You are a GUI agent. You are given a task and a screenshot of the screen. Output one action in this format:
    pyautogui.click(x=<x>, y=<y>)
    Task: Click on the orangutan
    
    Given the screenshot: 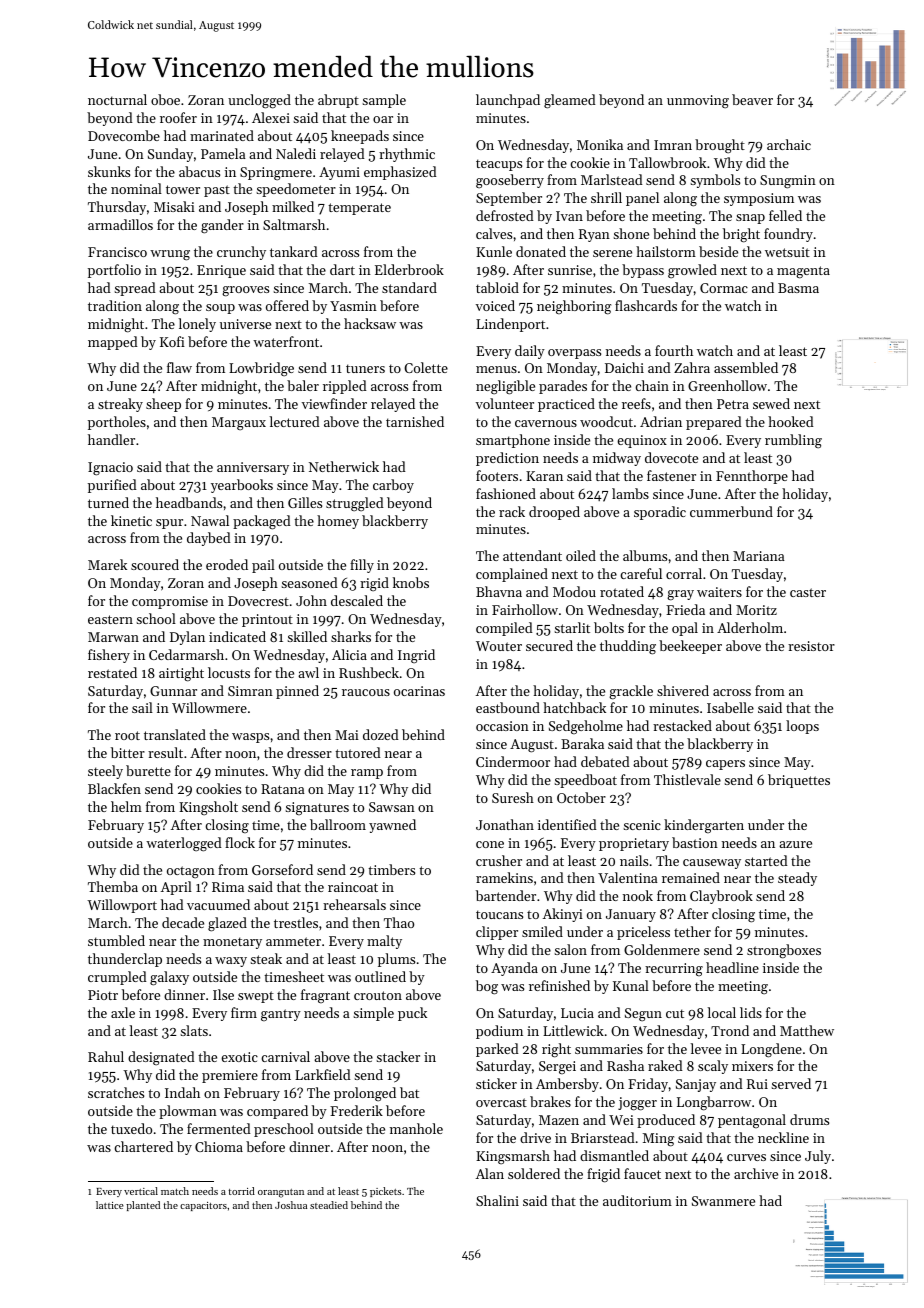 What is the action you would take?
    pyautogui.click(x=281, y=1193)
